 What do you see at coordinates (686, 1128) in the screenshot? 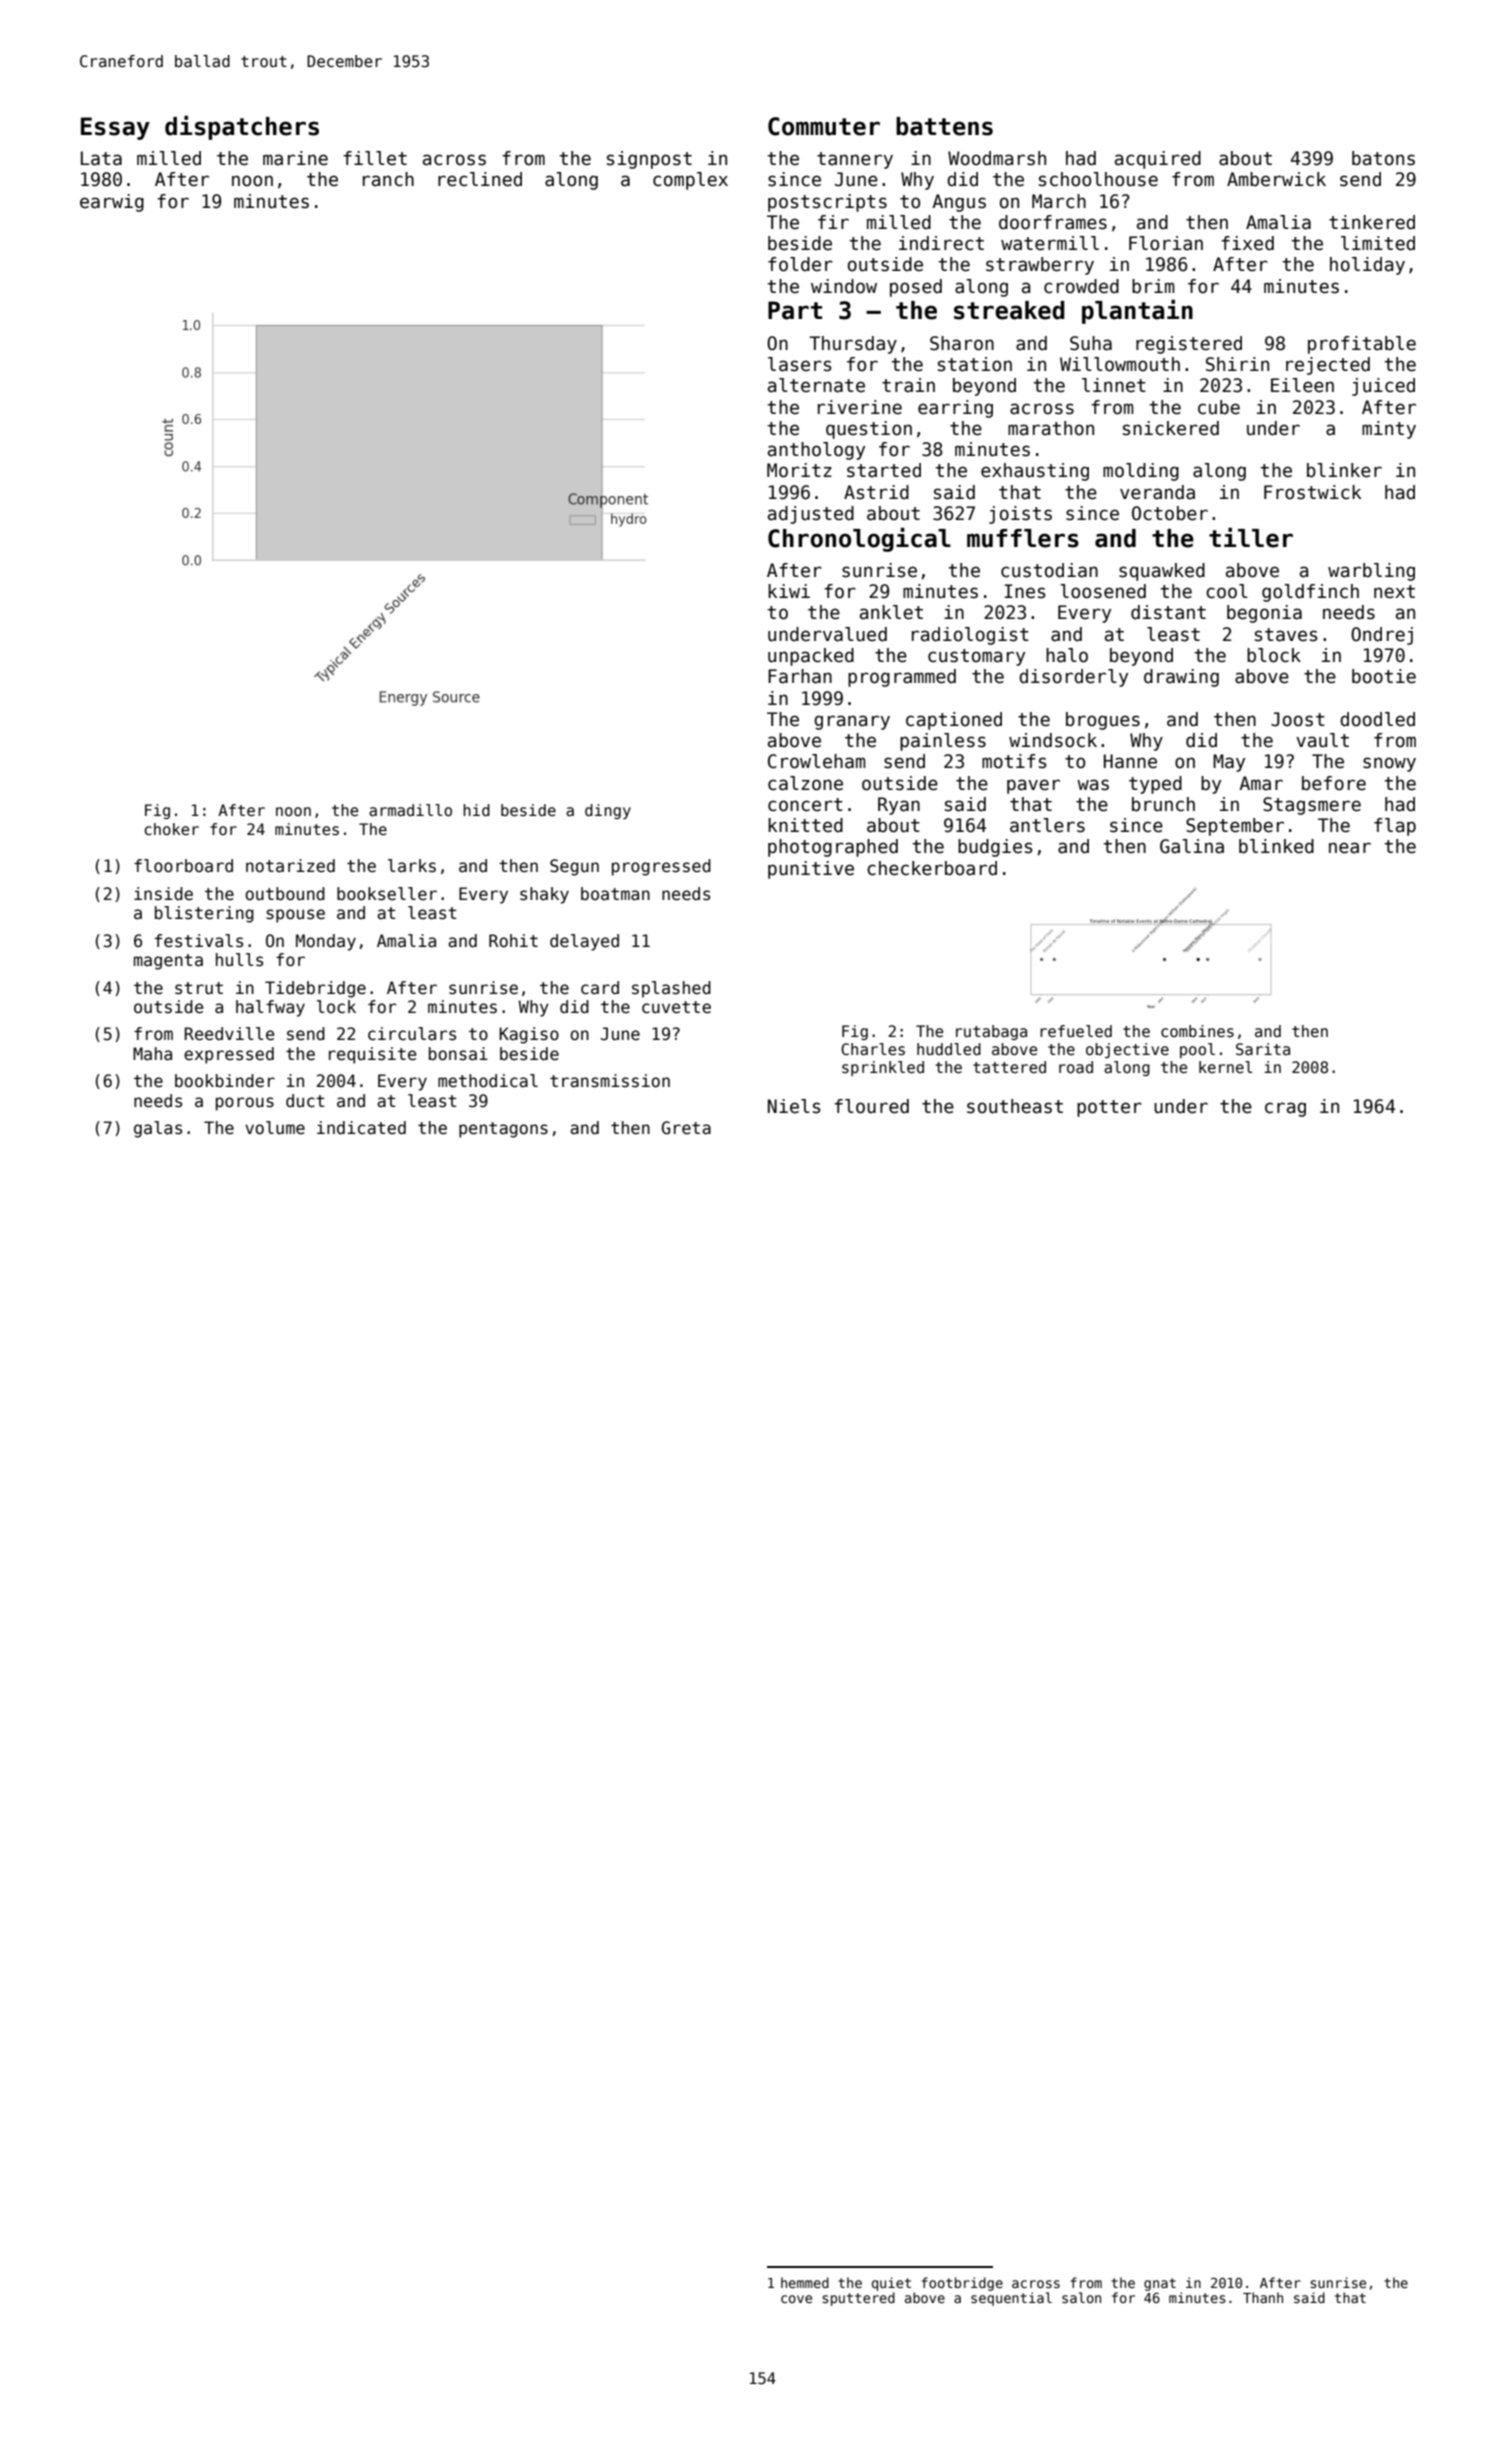
I see `Greta` at bounding box center [686, 1128].
